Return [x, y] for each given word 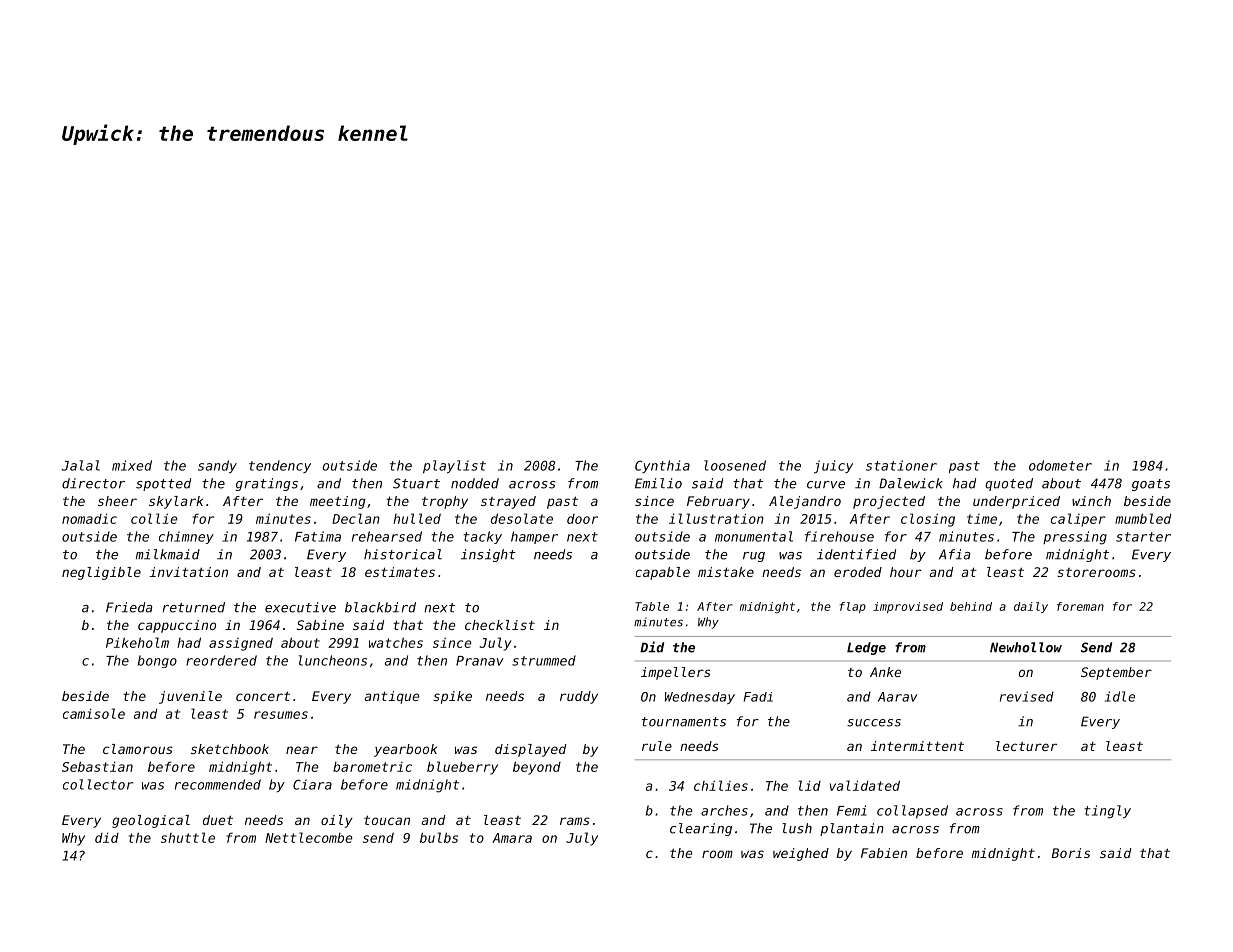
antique [392, 697]
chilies [721, 785]
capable [663, 573]
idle [1120, 696]
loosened [735, 465]
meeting [338, 502]
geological [151, 821]
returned [194, 607]
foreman [1080, 606]
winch [1091, 501]
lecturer [1026, 746]
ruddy [579, 697]
